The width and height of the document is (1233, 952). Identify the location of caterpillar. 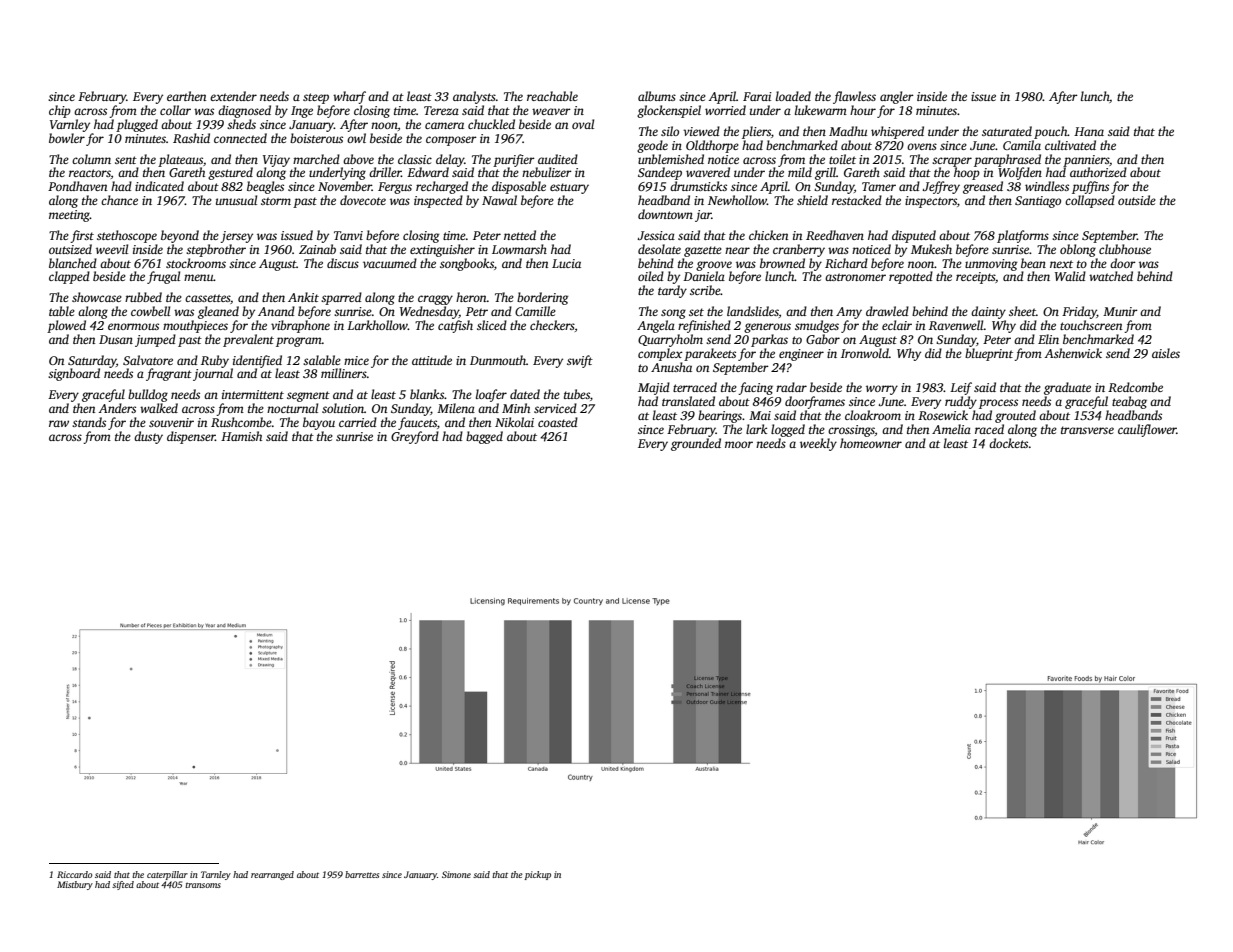
(167, 875).
